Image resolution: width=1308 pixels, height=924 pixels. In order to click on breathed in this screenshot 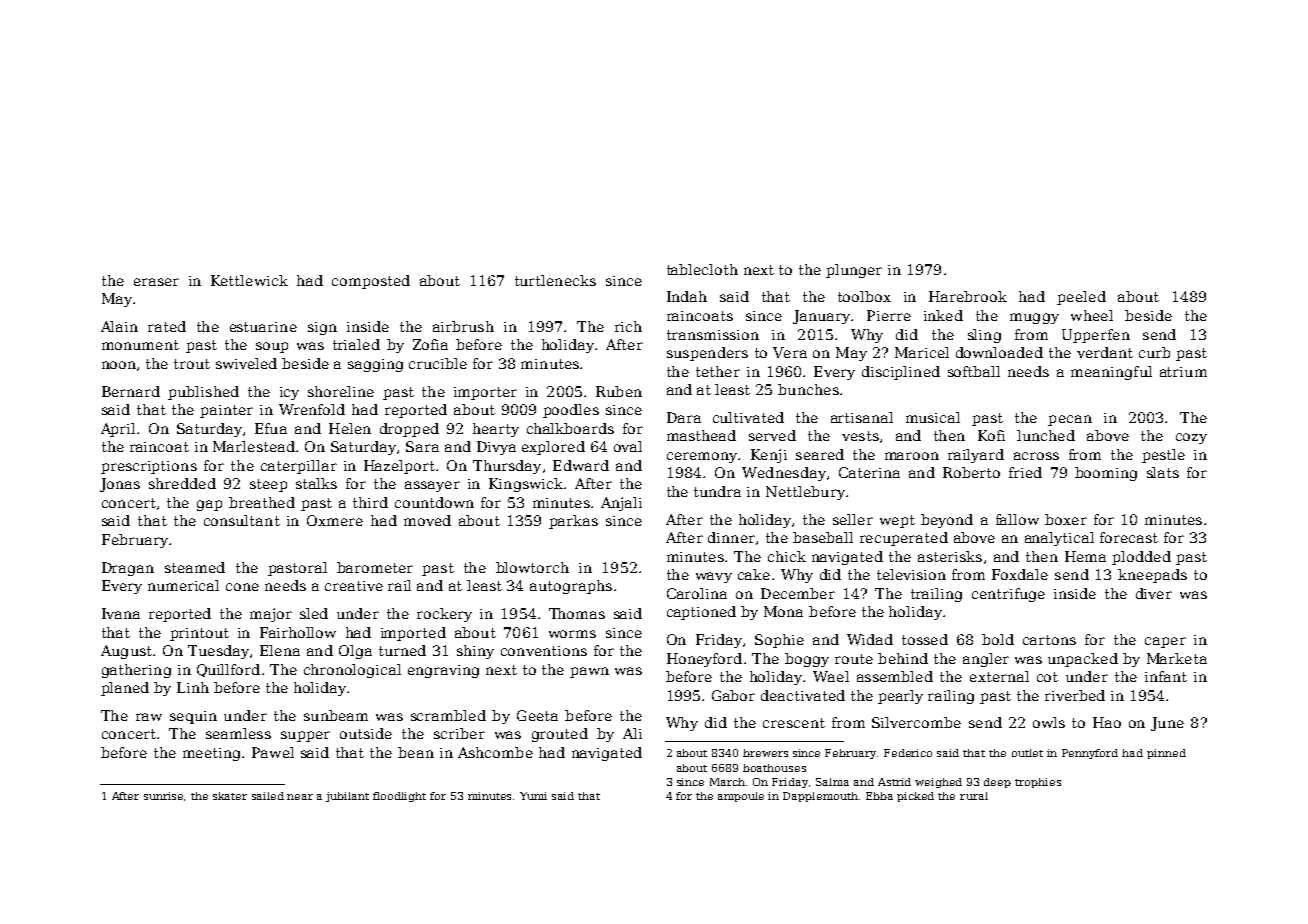, I will do `click(262, 502)`.
